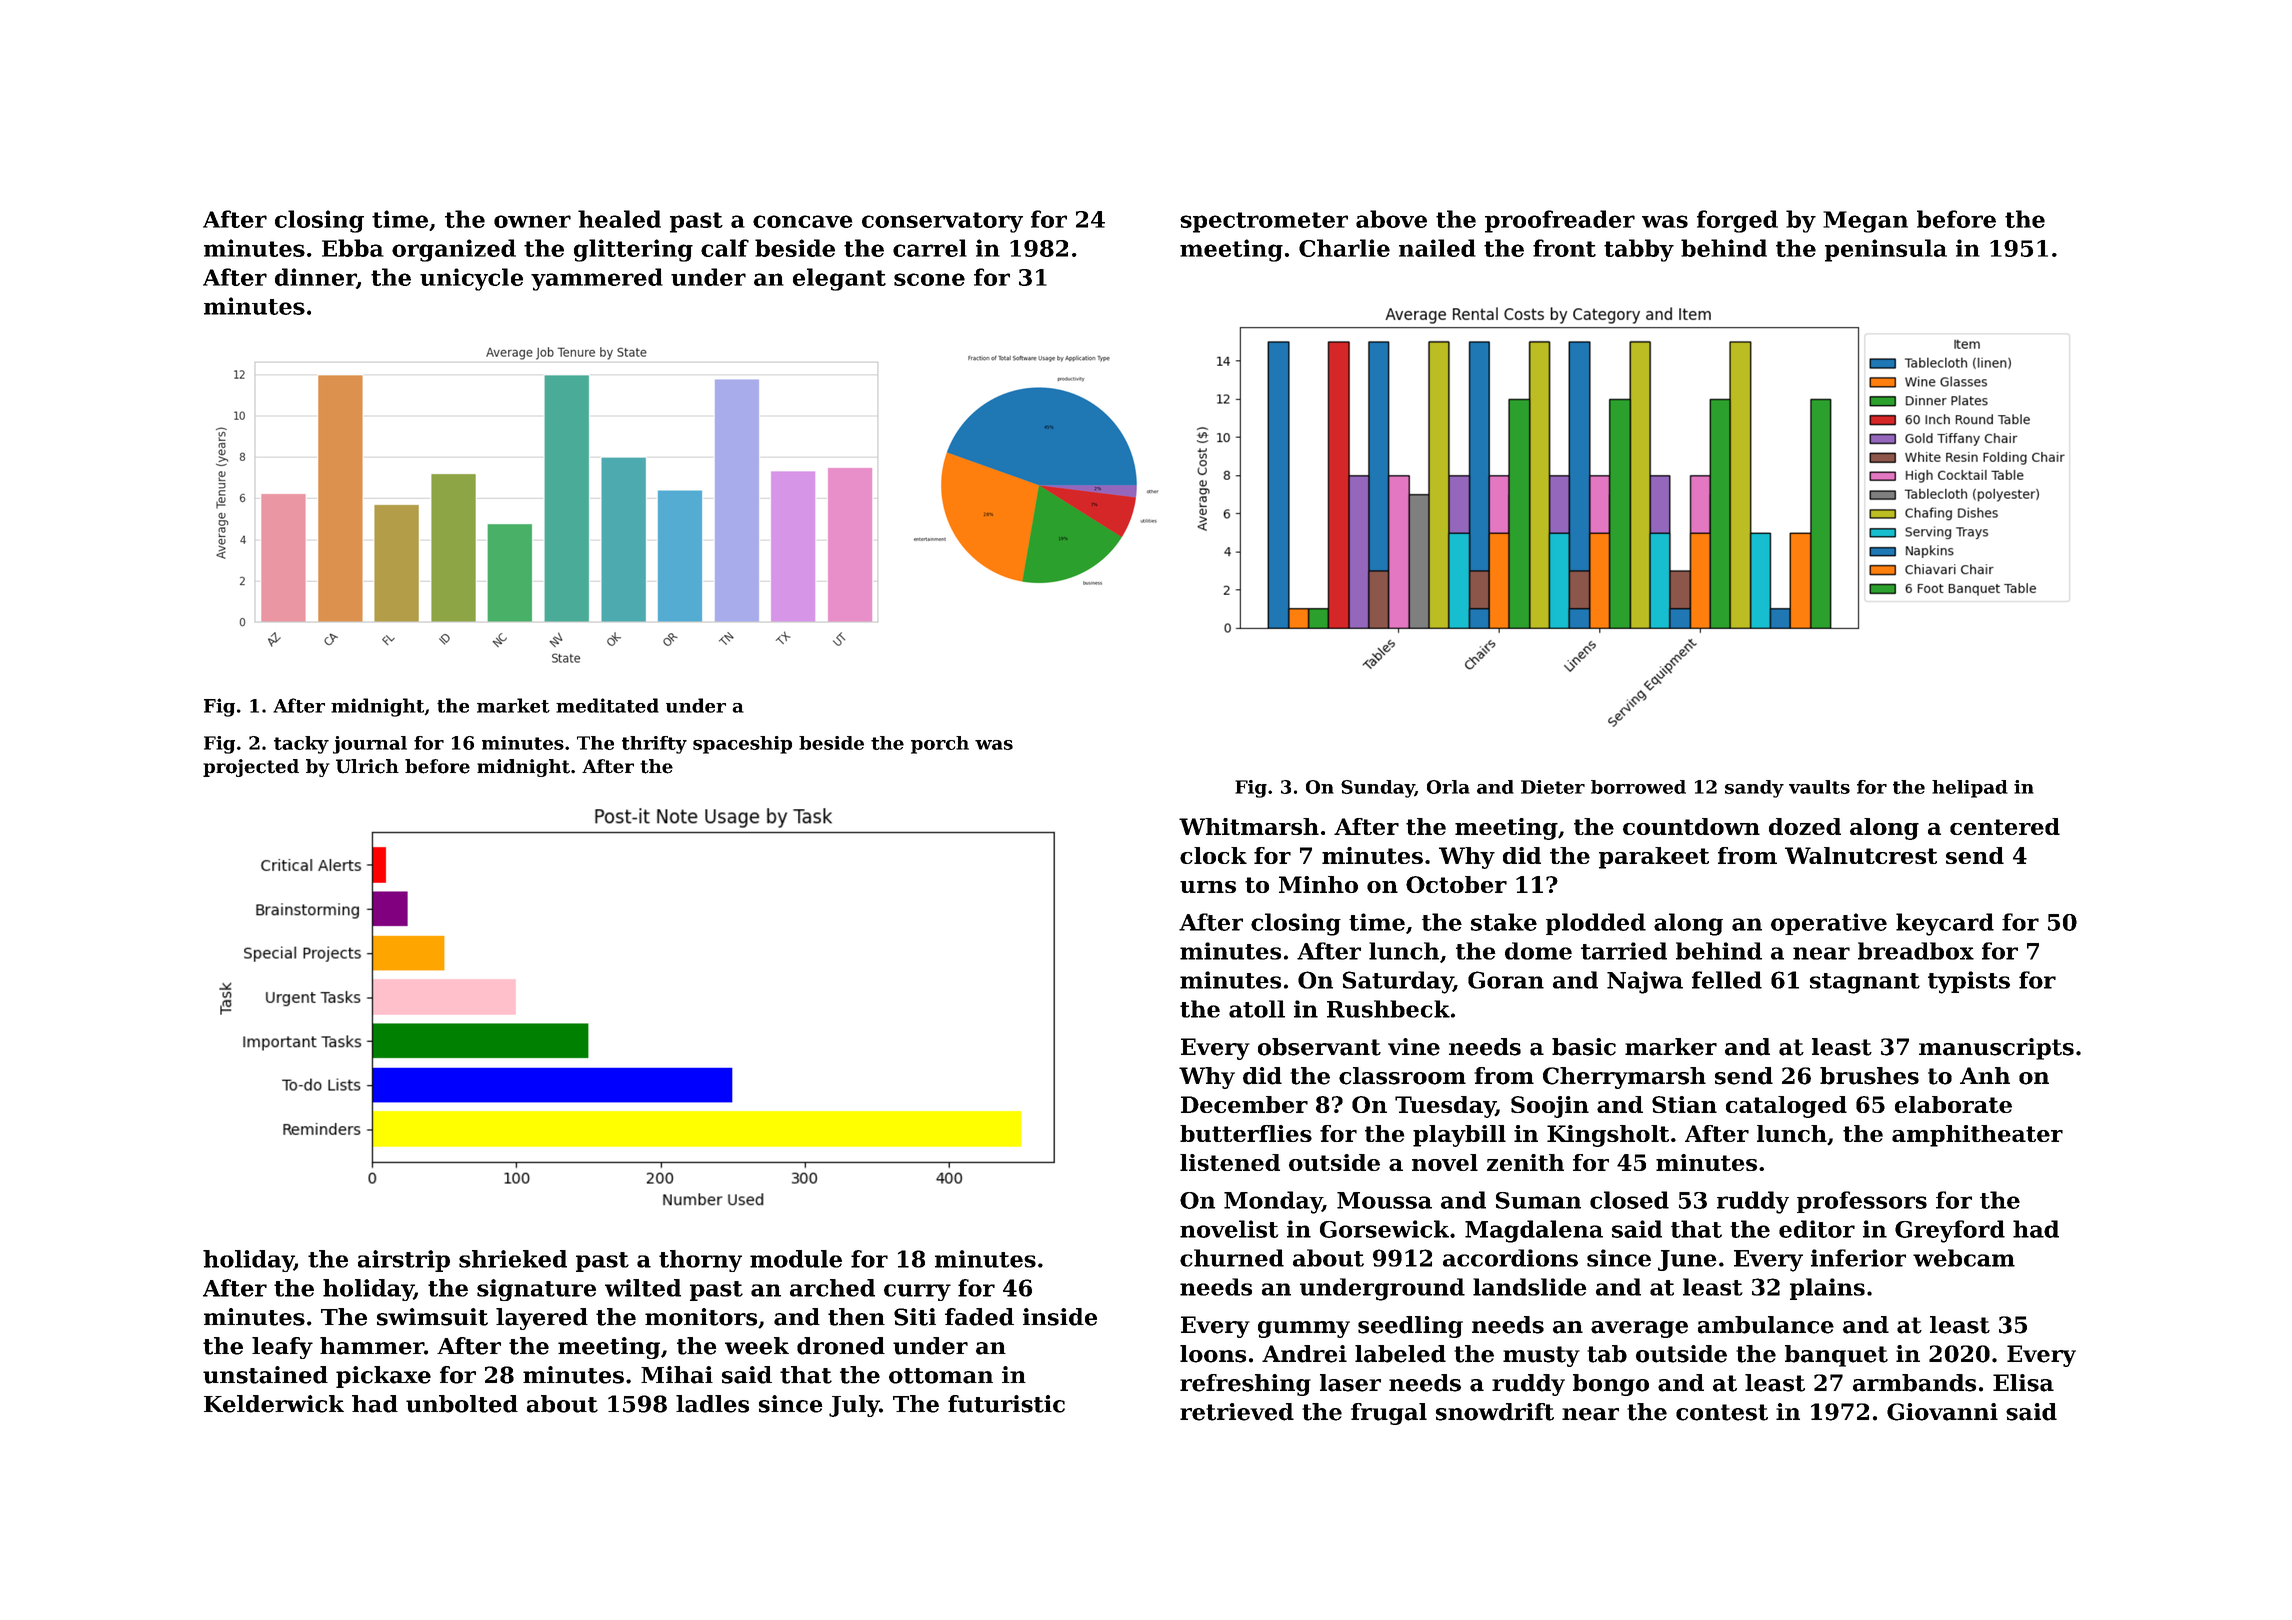  What do you see at coordinates (513, 705) in the document?
I see `market` at bounding box center [513, 705].
